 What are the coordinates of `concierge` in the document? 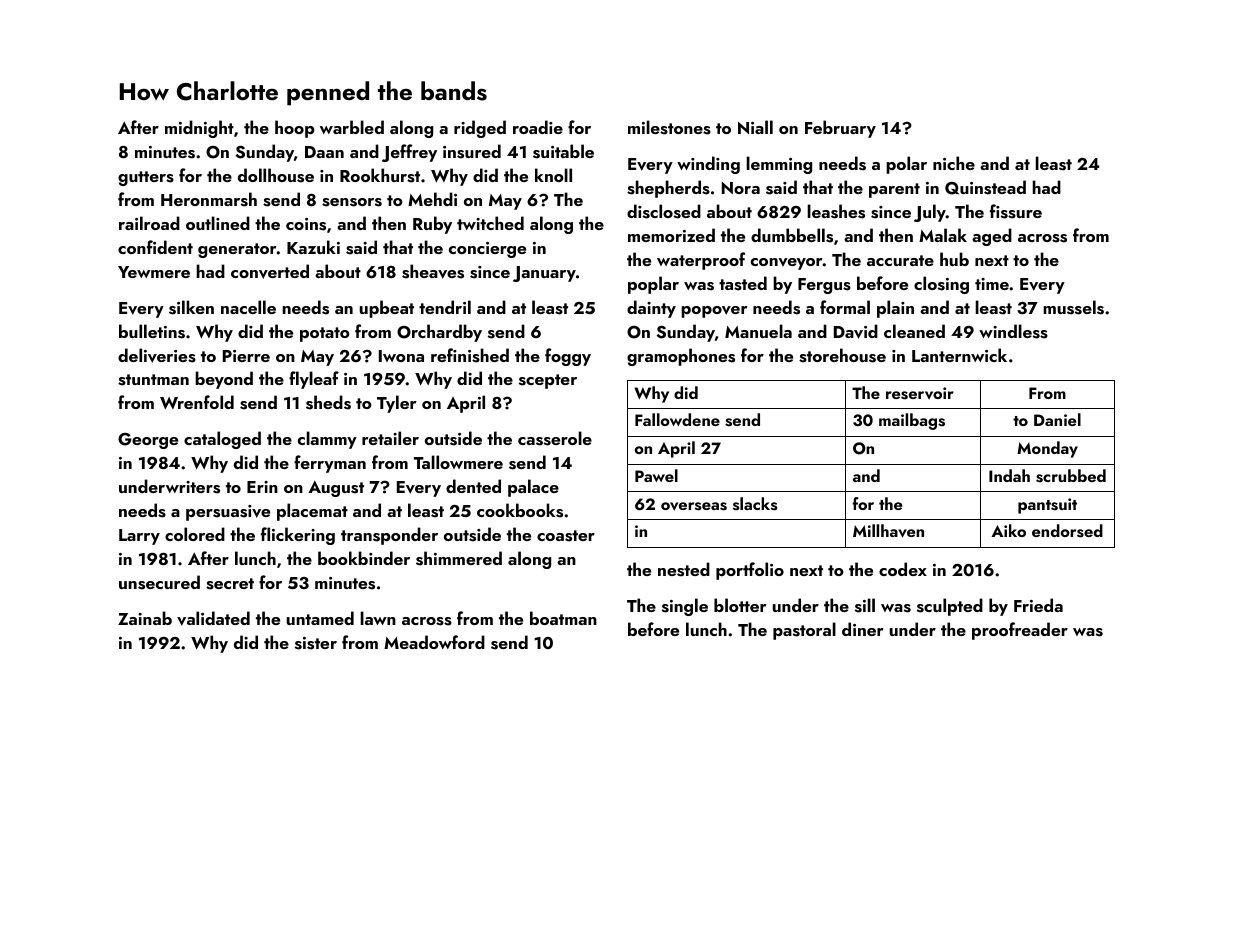 It's located at (487, 250).
